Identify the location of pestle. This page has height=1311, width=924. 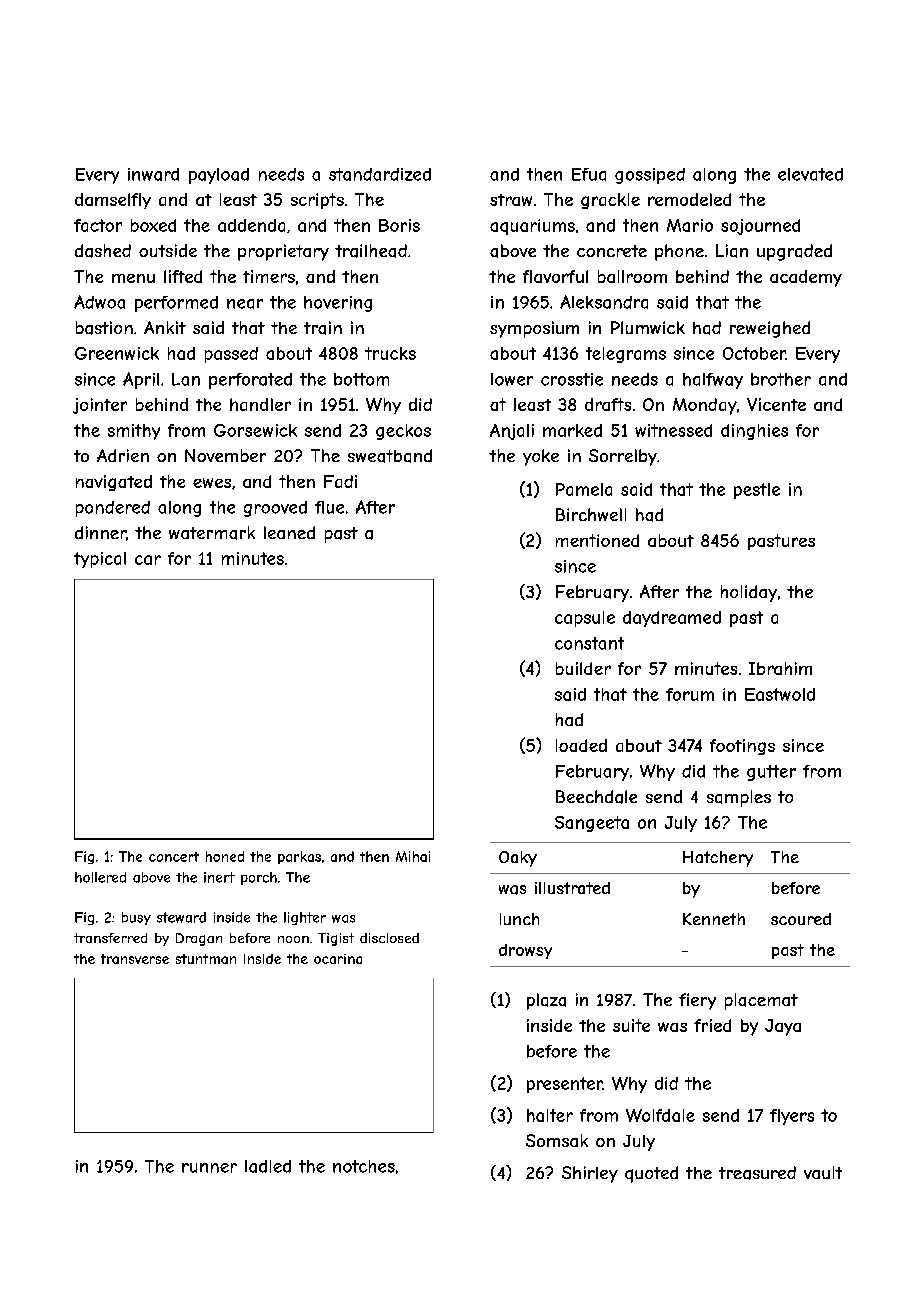
(757, 491).
